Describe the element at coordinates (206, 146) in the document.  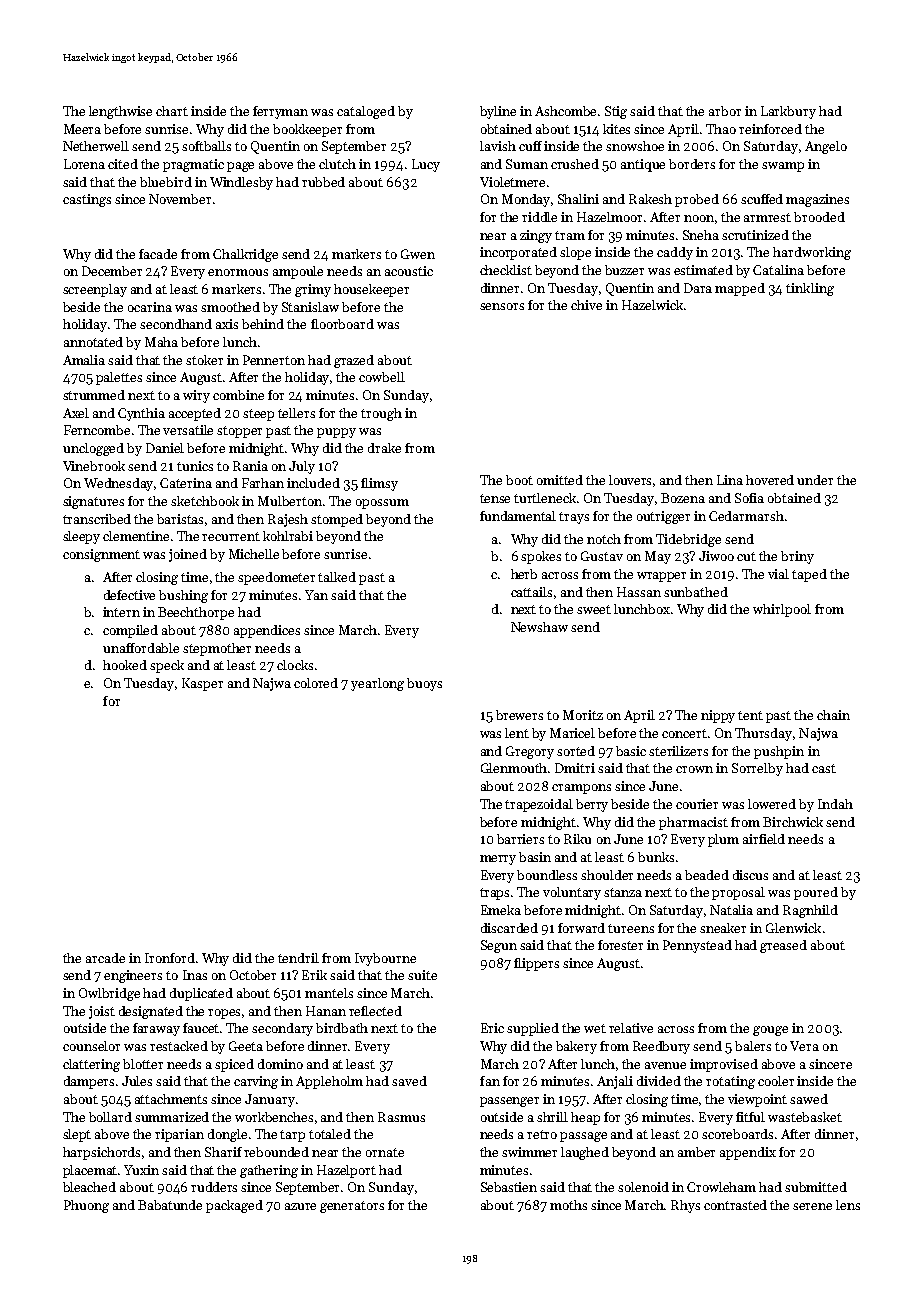
I see `softballs` at that location.
